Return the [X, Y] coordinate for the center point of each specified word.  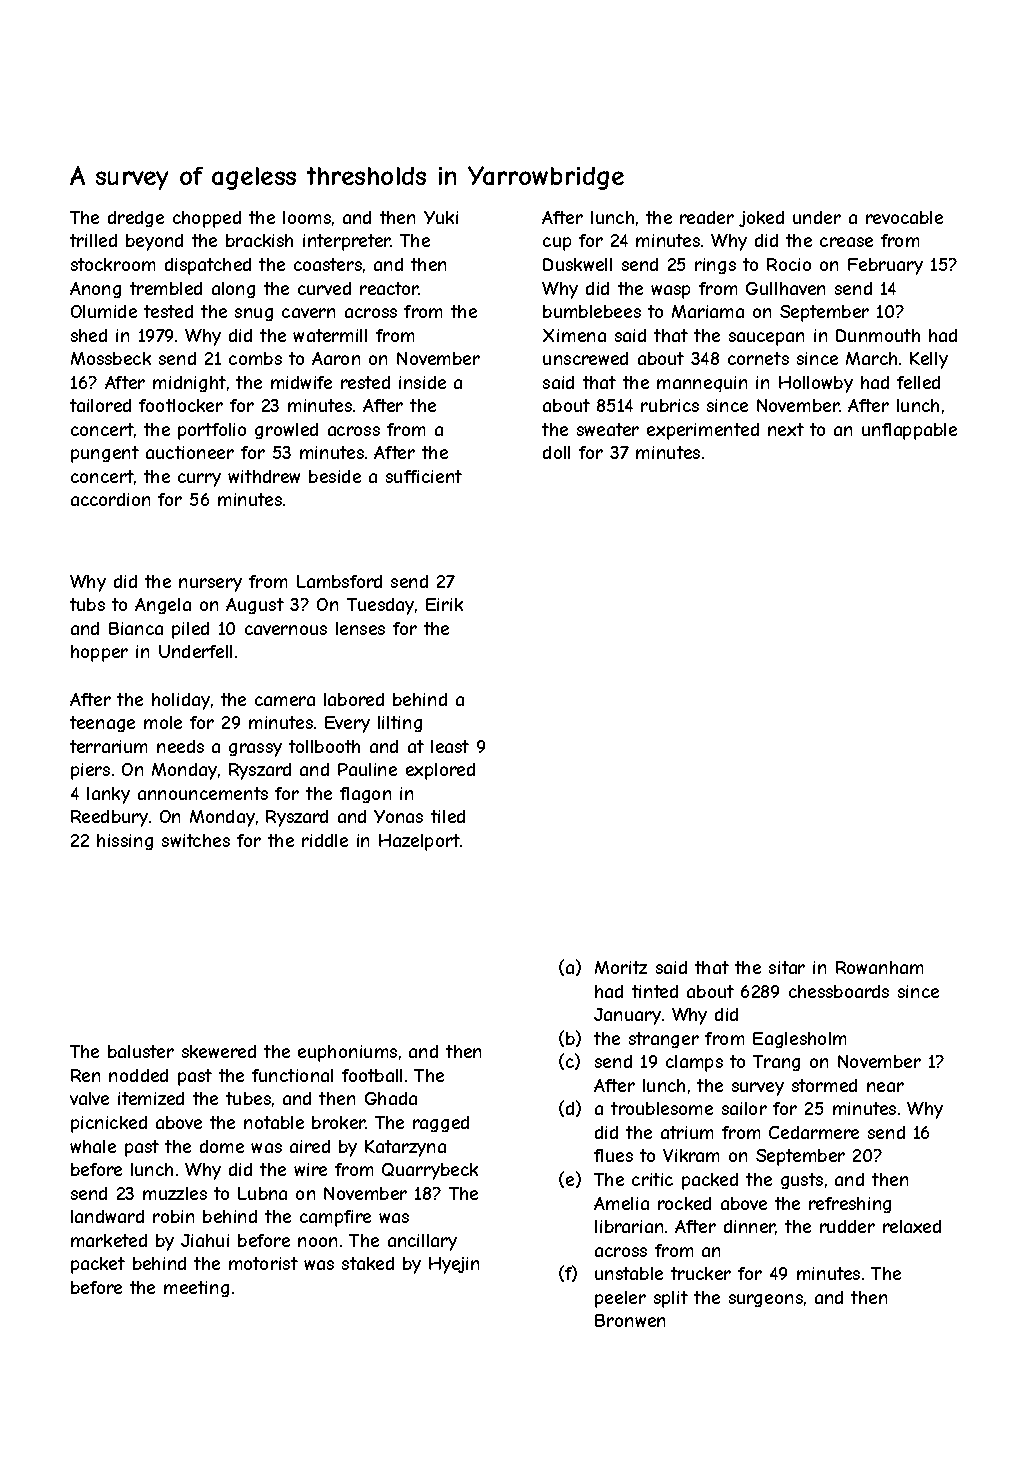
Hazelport [419, 842]
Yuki [441, 217]
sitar [787, 967]
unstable [629, 1273]
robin [173, 1216]
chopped [207, 219]
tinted [655, 991]
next [786, 429]
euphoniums [347, 1053]
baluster [141, 1051]
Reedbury [109, 818]
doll [556, 452]
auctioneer [190, 452]
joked [761, 219]
